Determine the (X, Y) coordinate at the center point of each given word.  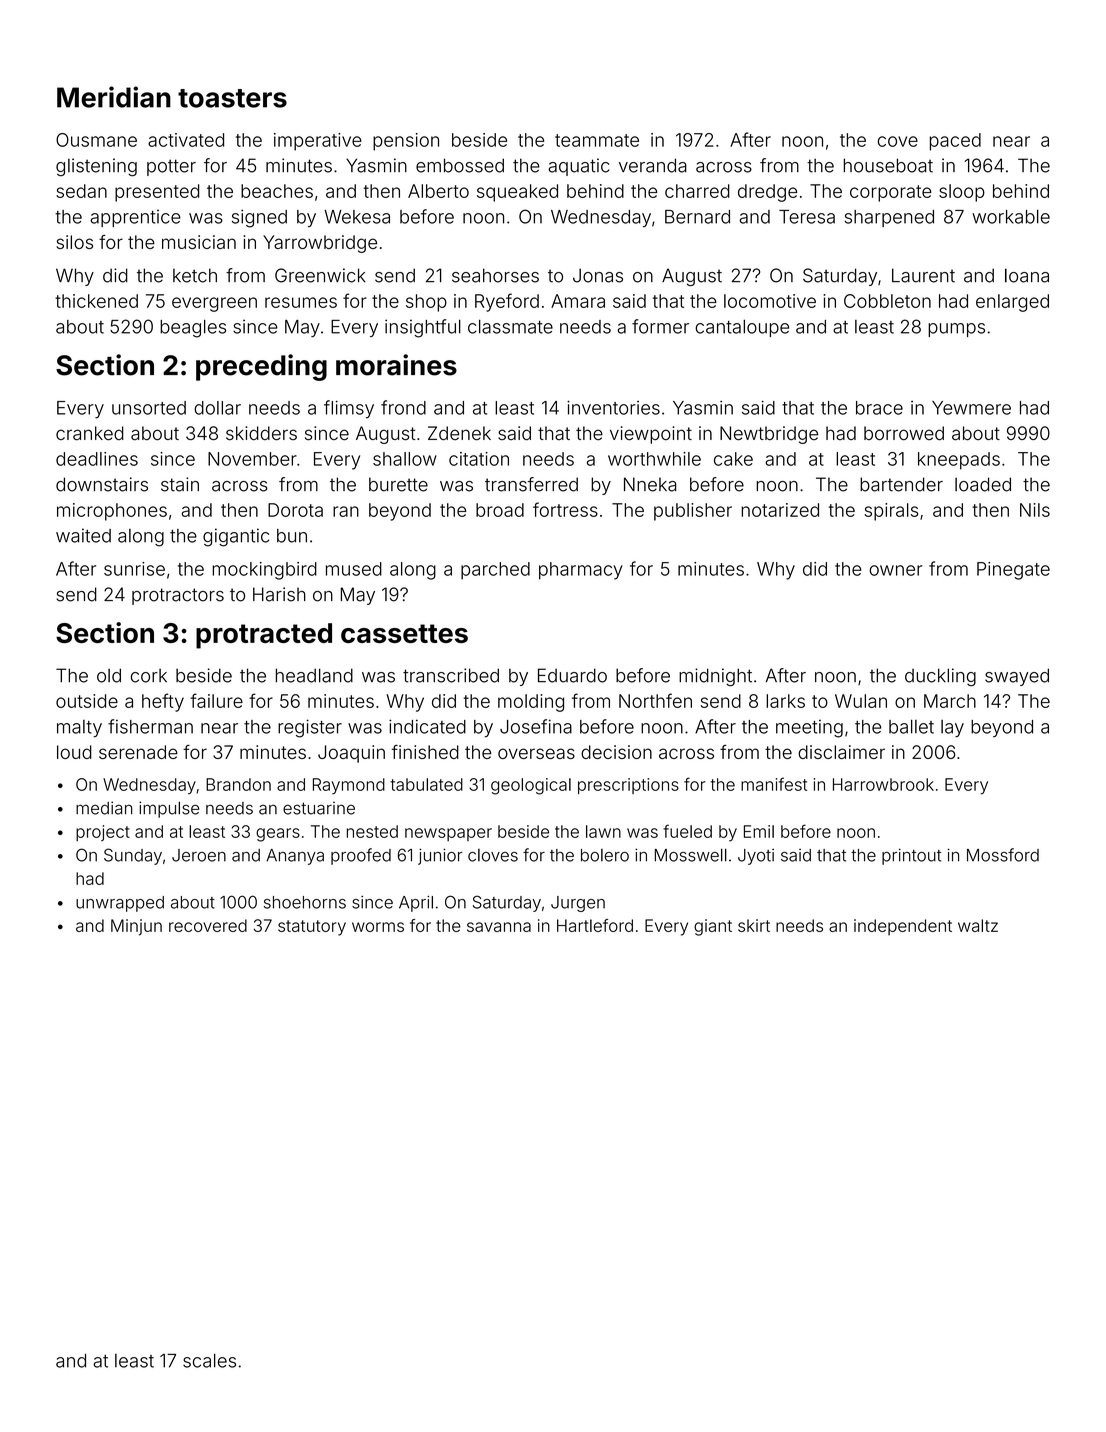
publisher (693, 512)
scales (209, 1360)
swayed (1017, 677)
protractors (178, 596)
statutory (312, 928)
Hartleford (595, 925)
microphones (112, 512)
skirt (754, 925)
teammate (597, 140)
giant (713, 927)
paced (955, 142)
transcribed (451, 675)
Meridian (114, 97)
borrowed (904, 433)
